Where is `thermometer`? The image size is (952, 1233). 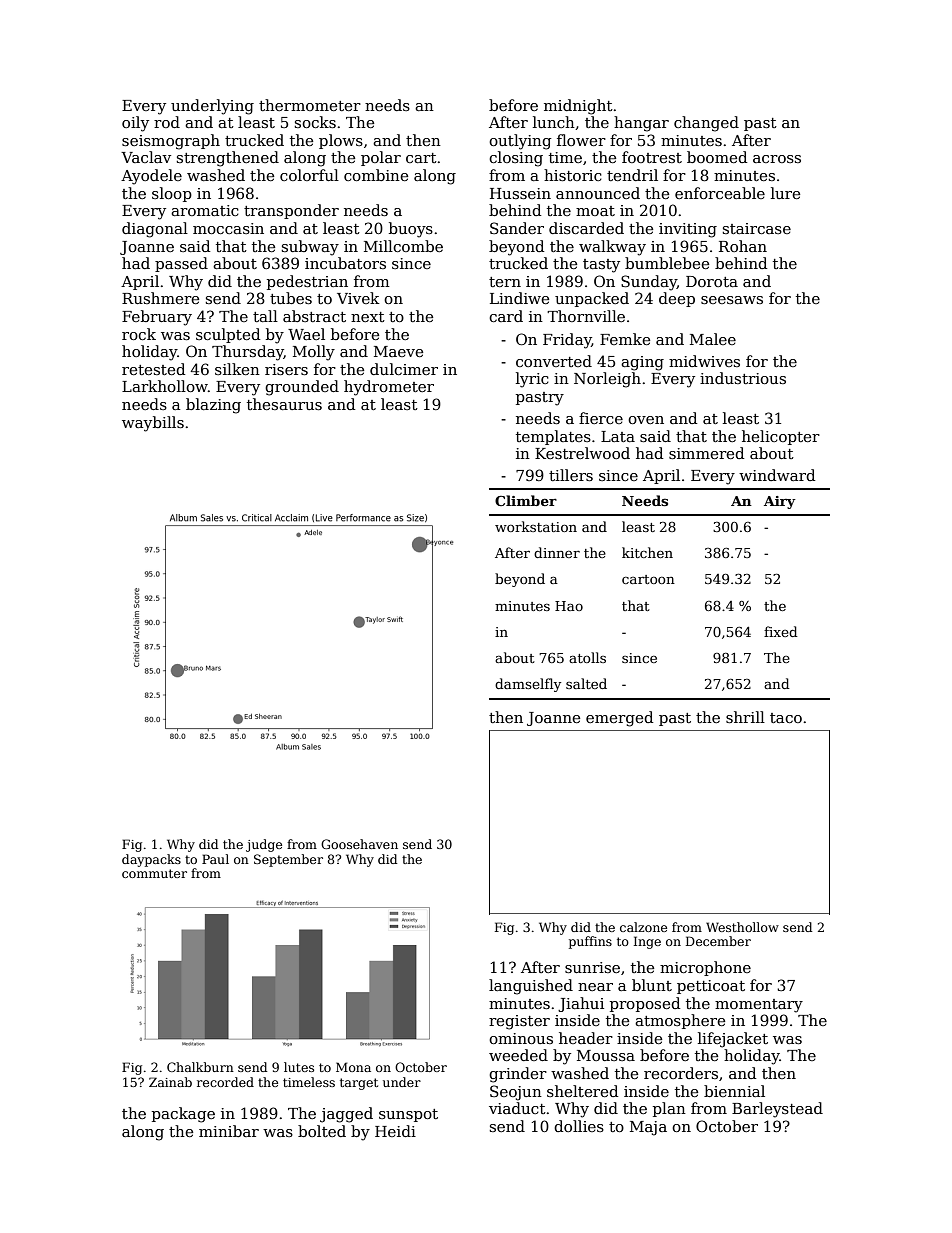 thermometer is located at coordinates (310, 105).
